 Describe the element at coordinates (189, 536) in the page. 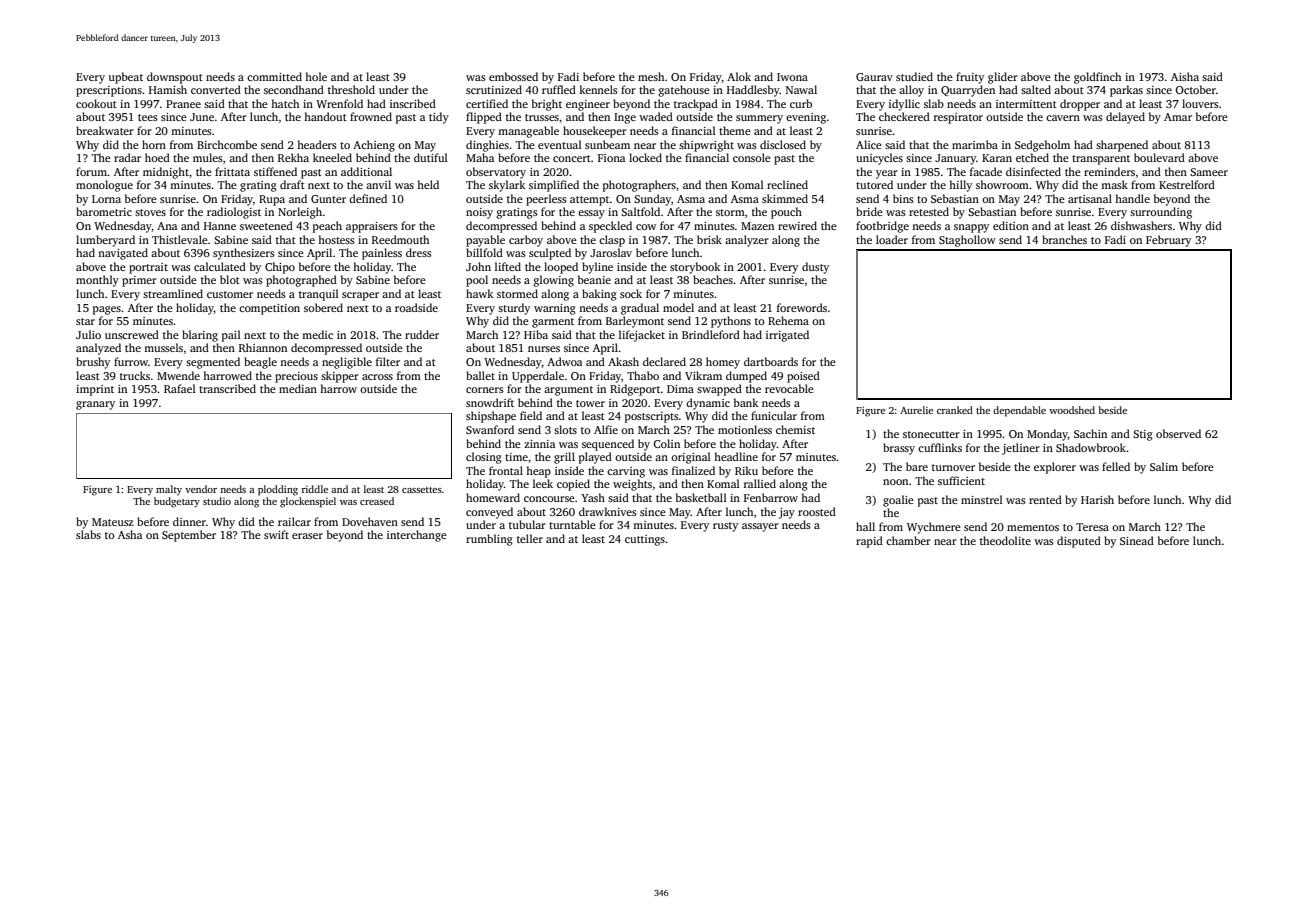

I see `September` at that location.
